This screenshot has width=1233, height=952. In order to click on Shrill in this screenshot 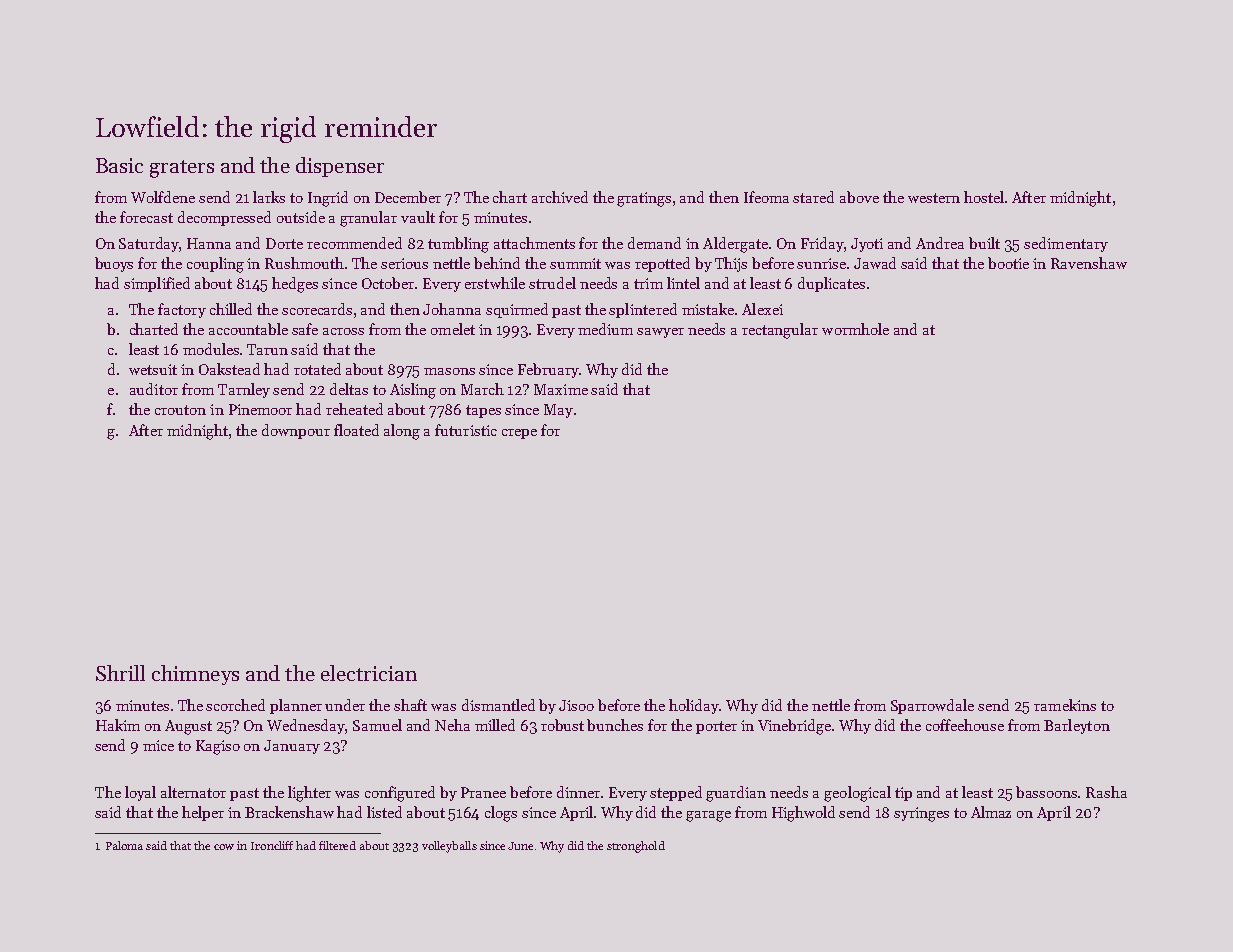, I will do `click(120, 673)`.
